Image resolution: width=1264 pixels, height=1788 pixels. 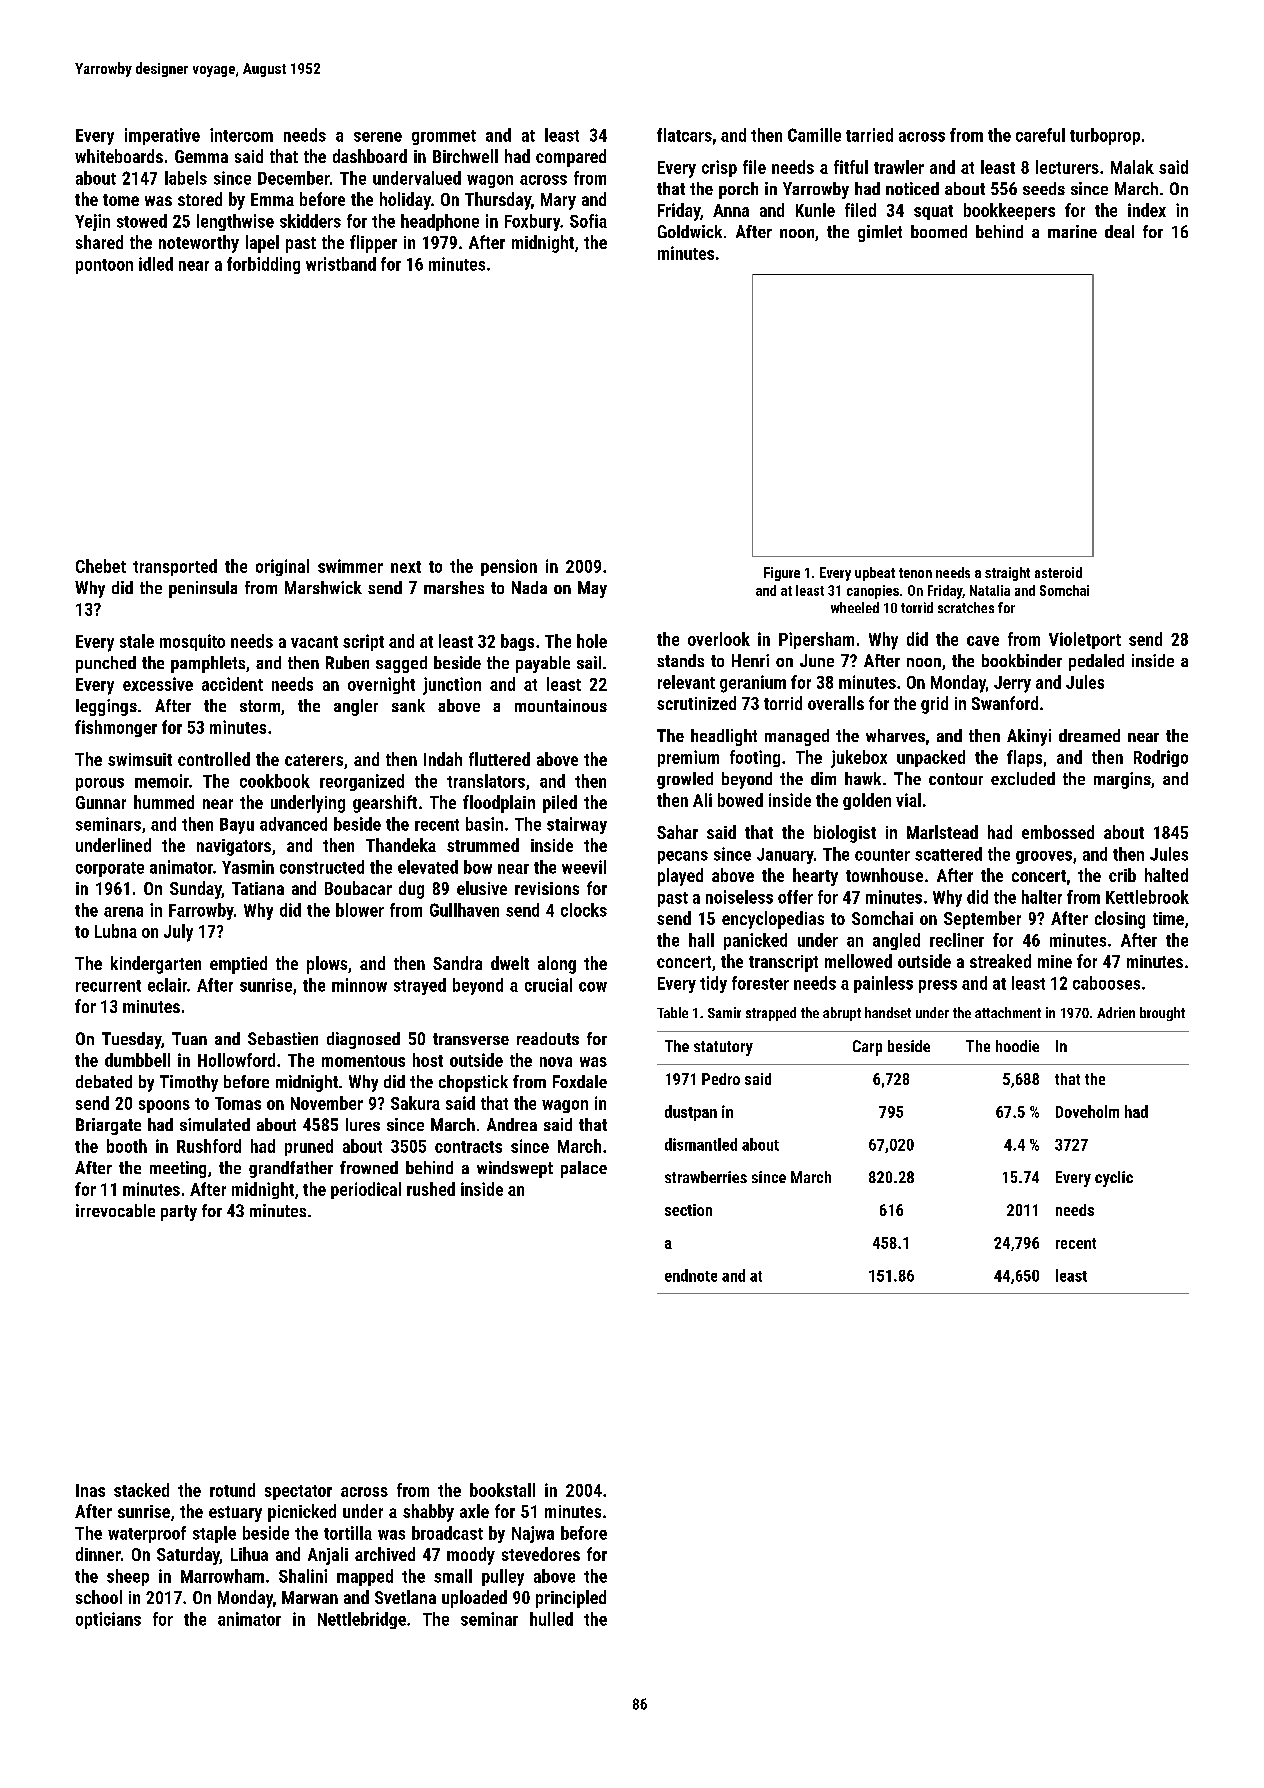 I want to click on Nada, so click(x=529, y=587).
